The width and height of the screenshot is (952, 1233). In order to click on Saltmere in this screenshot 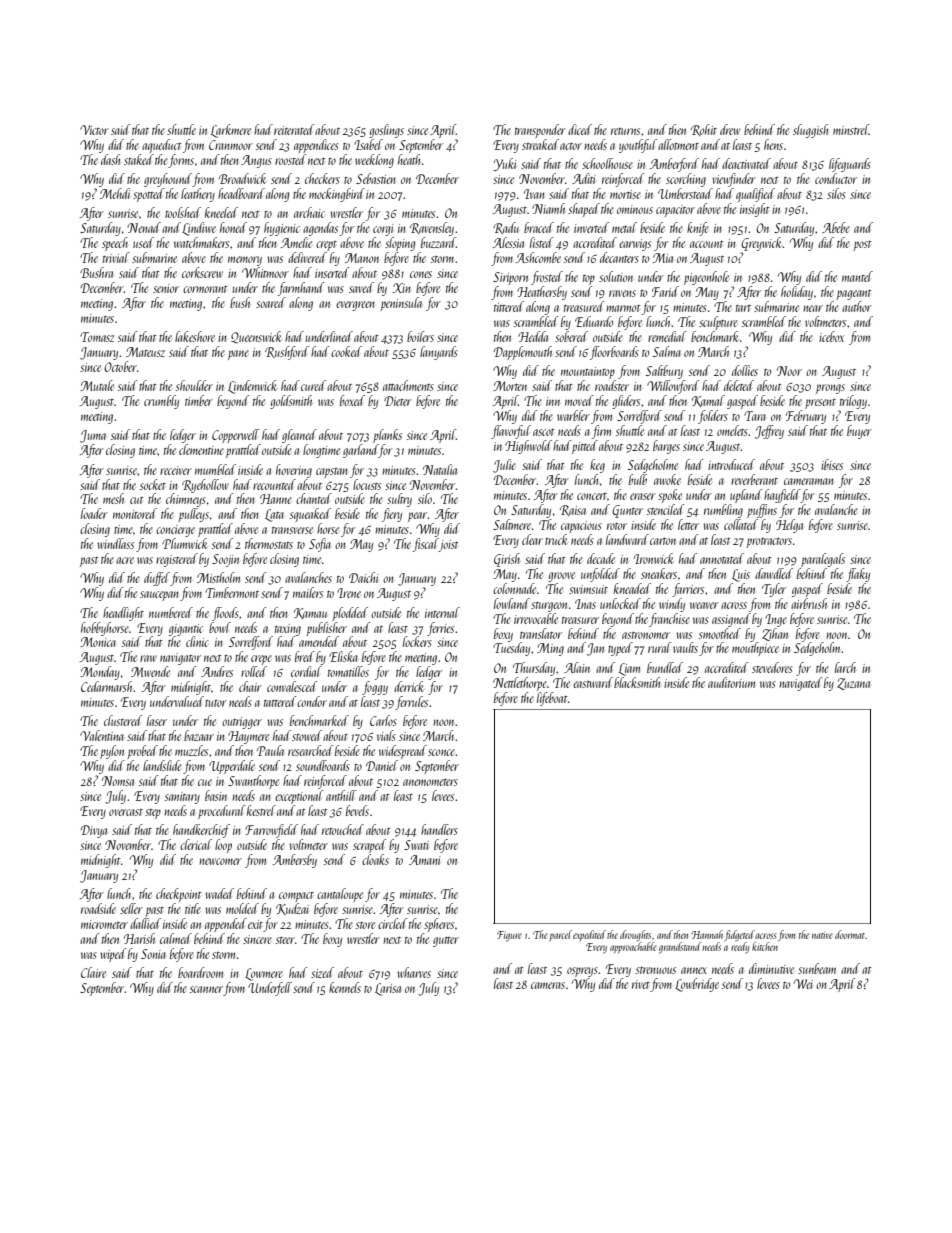, I will do `click(512, 524)`.
